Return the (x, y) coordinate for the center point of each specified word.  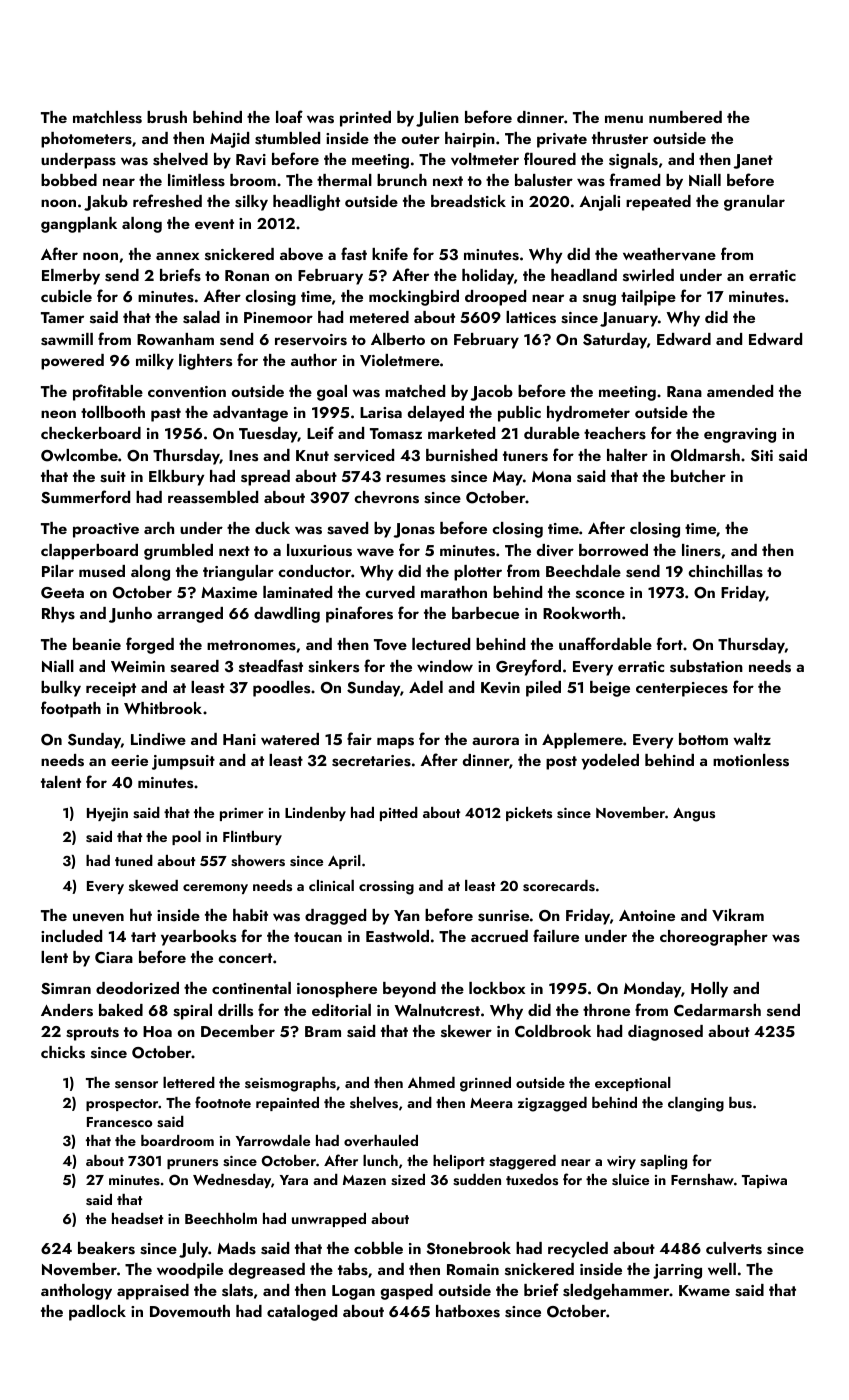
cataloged (302, 1313)
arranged (190, 615)
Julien (437, 119)
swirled (648, 275)
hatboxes (468, 1311)
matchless (107, 117)
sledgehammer (616, 1292)
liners (701, 550)
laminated (297, 592)
